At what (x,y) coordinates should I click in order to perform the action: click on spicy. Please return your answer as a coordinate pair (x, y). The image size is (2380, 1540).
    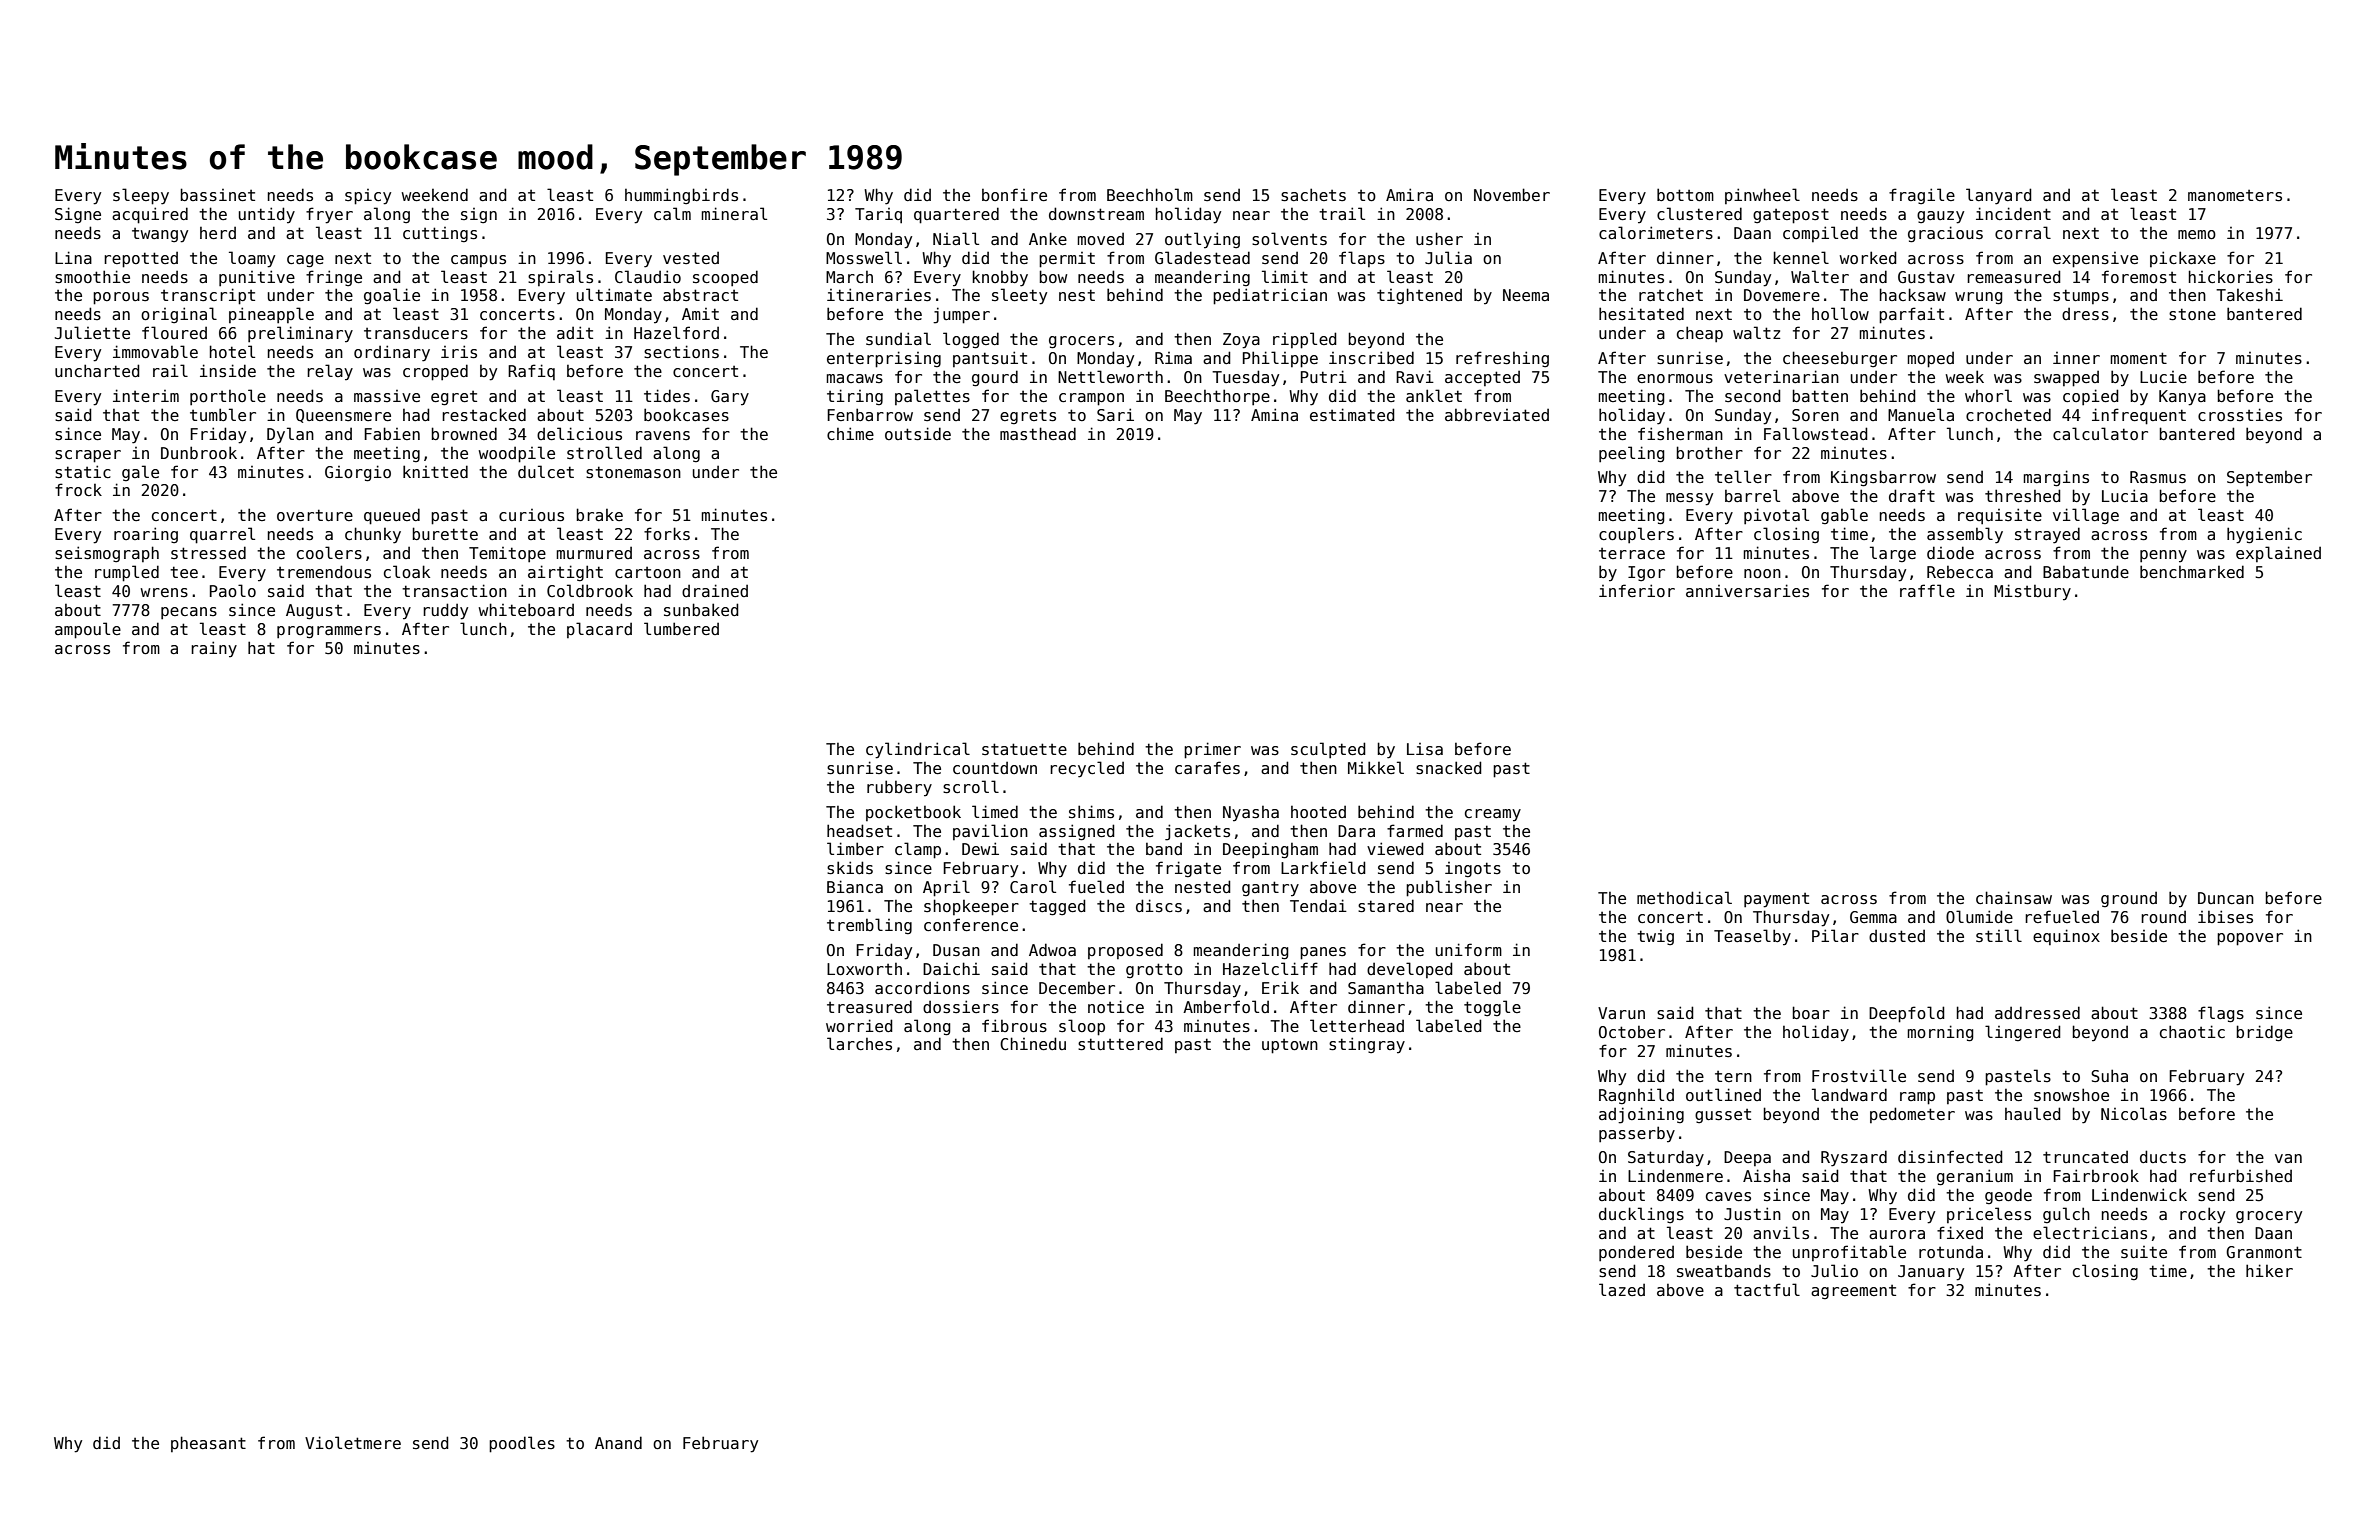
    Looking at the image, I should click on (368, 197).
